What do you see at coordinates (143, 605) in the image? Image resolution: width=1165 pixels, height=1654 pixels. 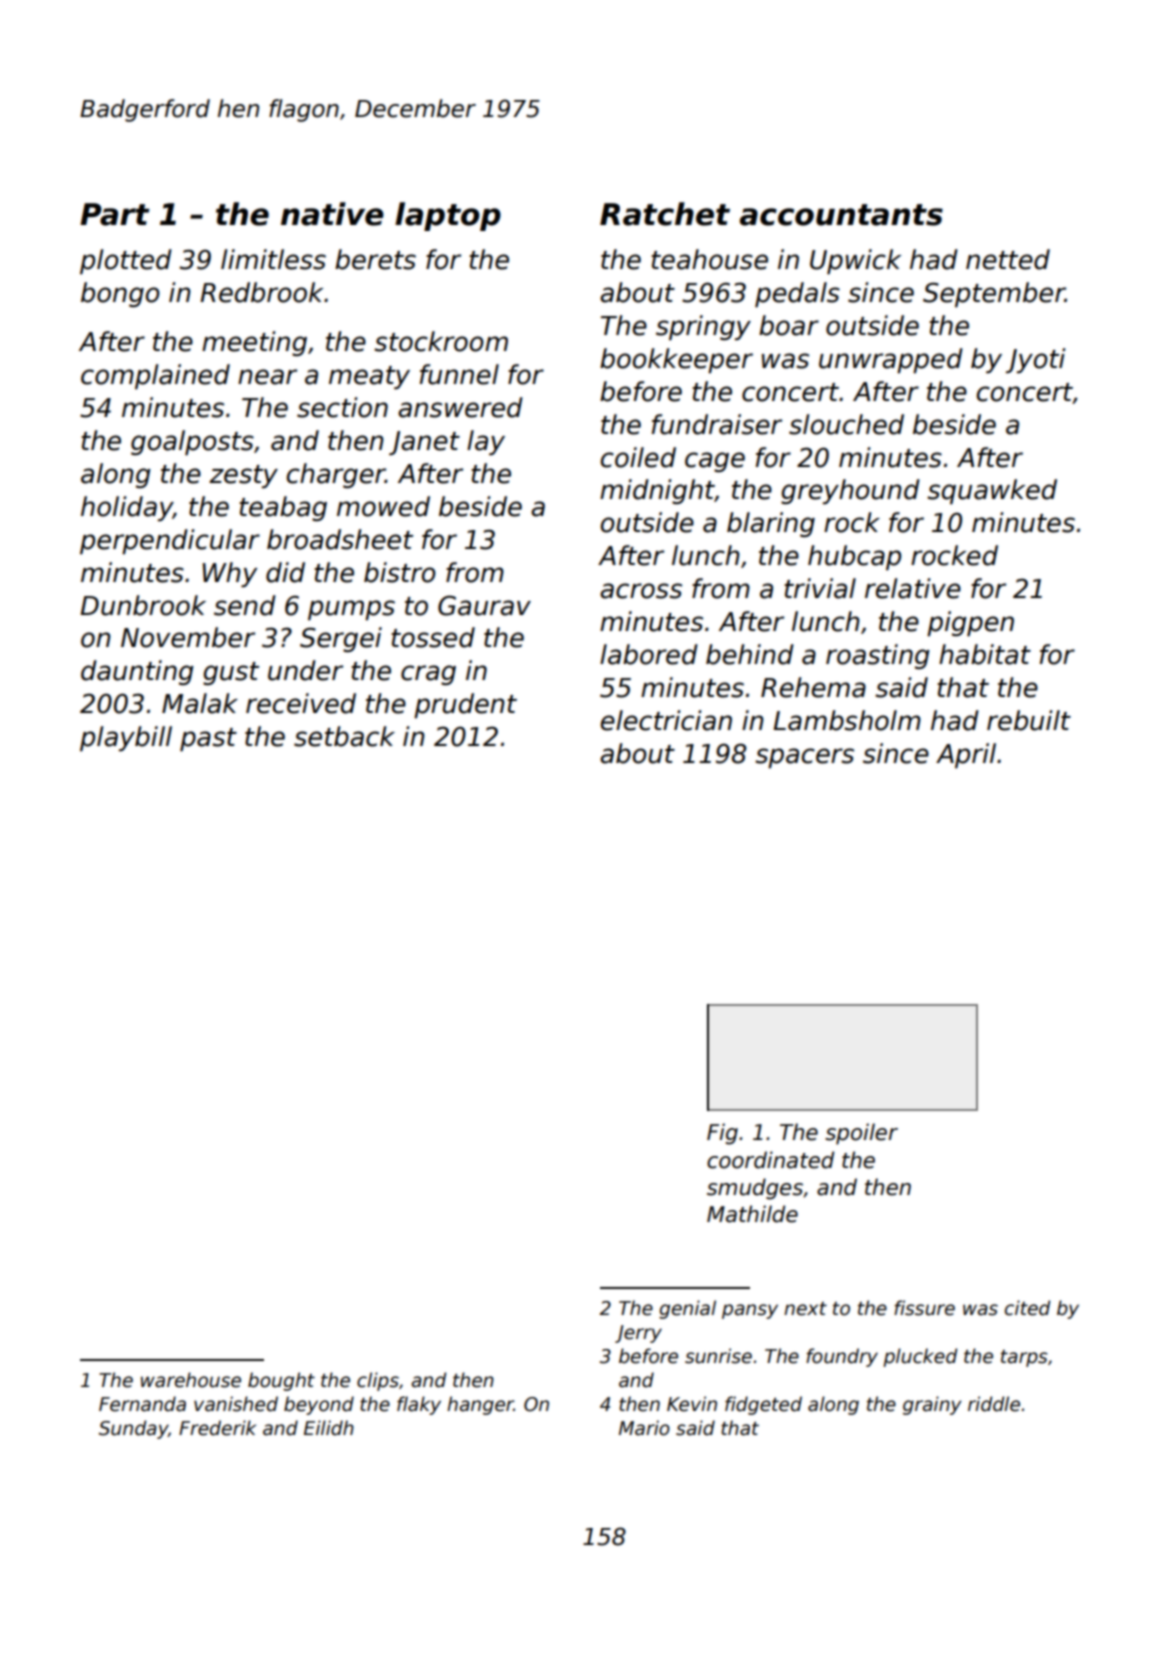 I see `Dunbrook` at bounding box center [143, 605].
